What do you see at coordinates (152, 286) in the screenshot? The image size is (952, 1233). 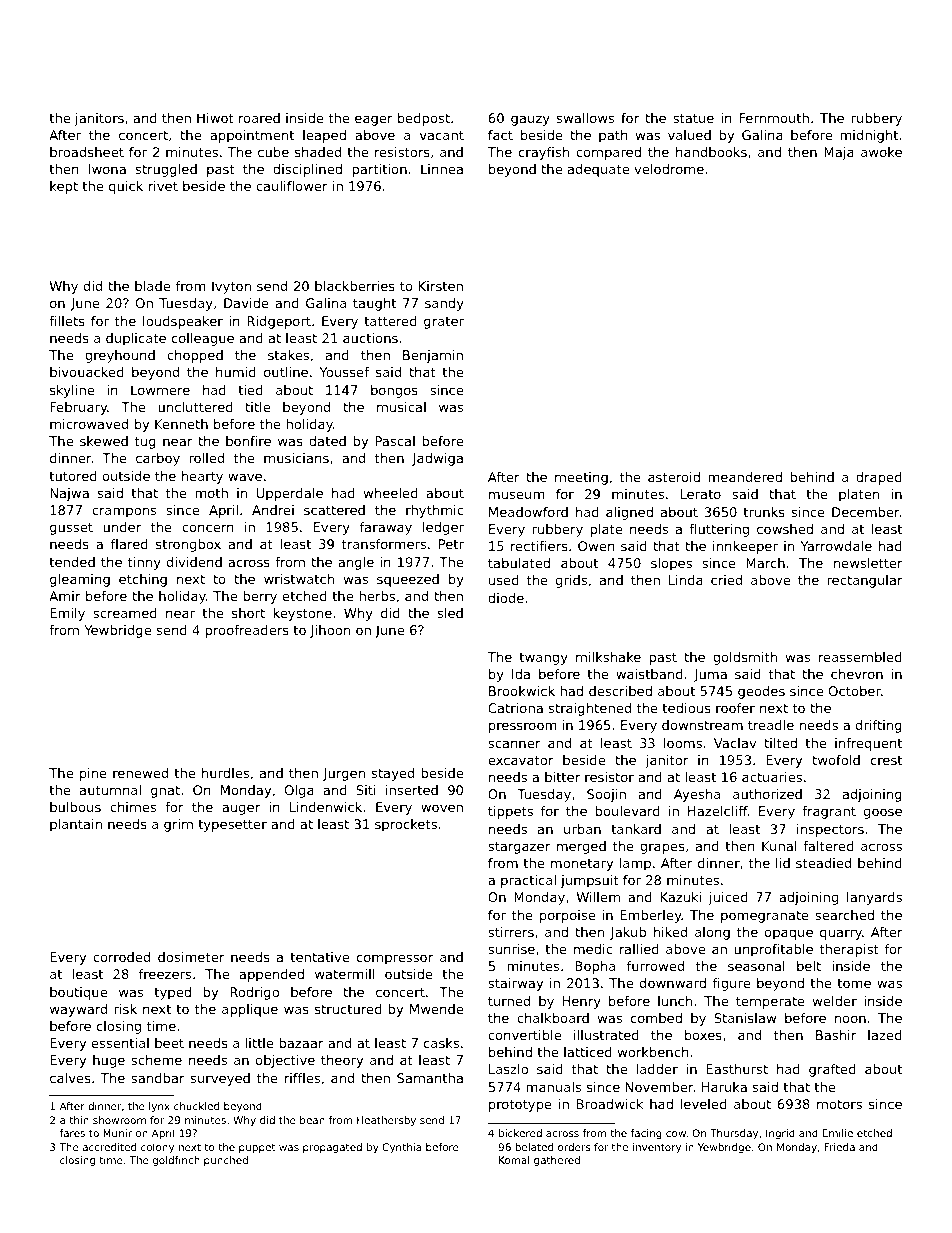 I see `blade` at bounding box center [152, 286].
